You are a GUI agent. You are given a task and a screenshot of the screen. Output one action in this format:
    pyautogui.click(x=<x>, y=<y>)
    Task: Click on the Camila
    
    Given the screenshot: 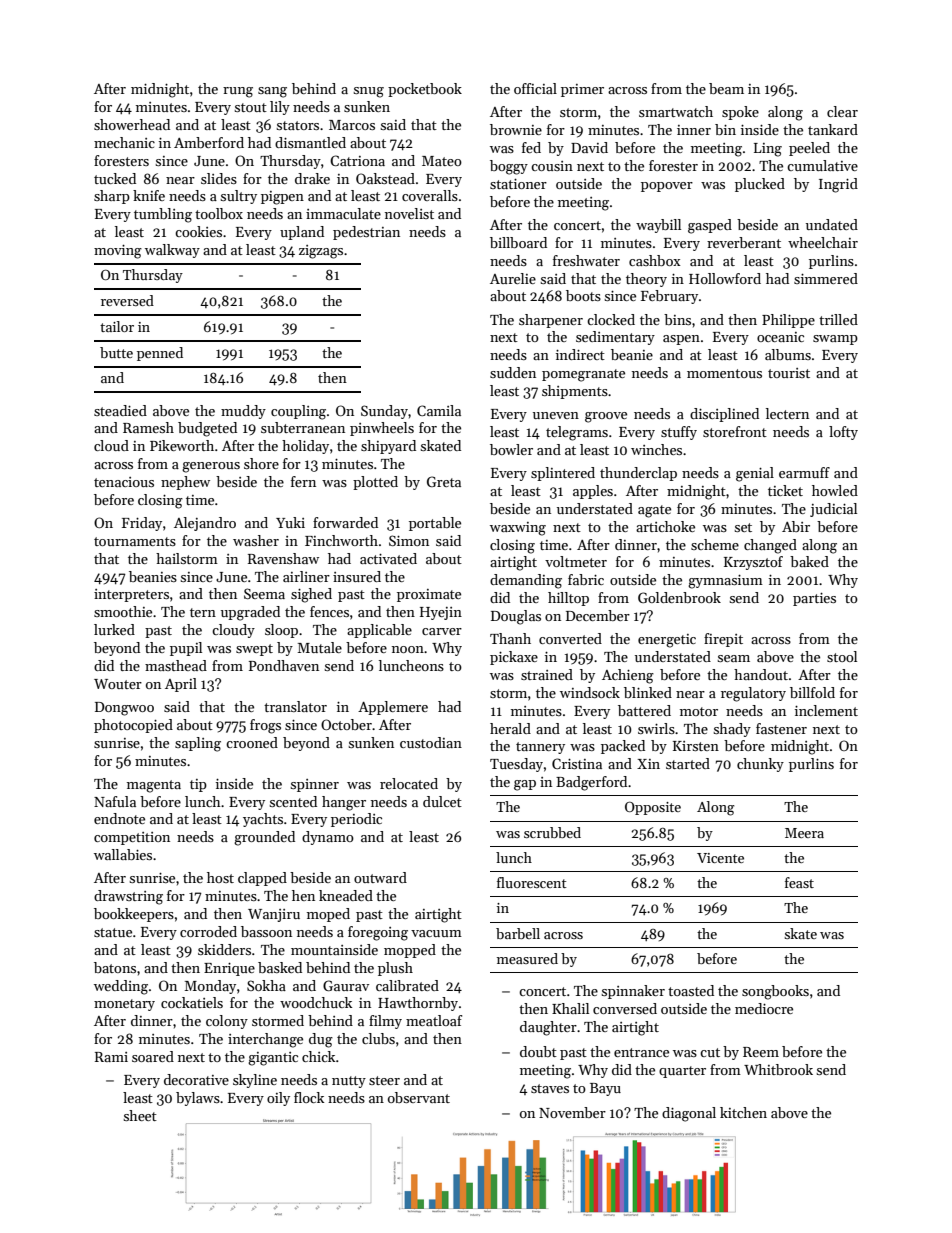 What is the action you would take?
    pyautogui.click(x=439, y=410)
